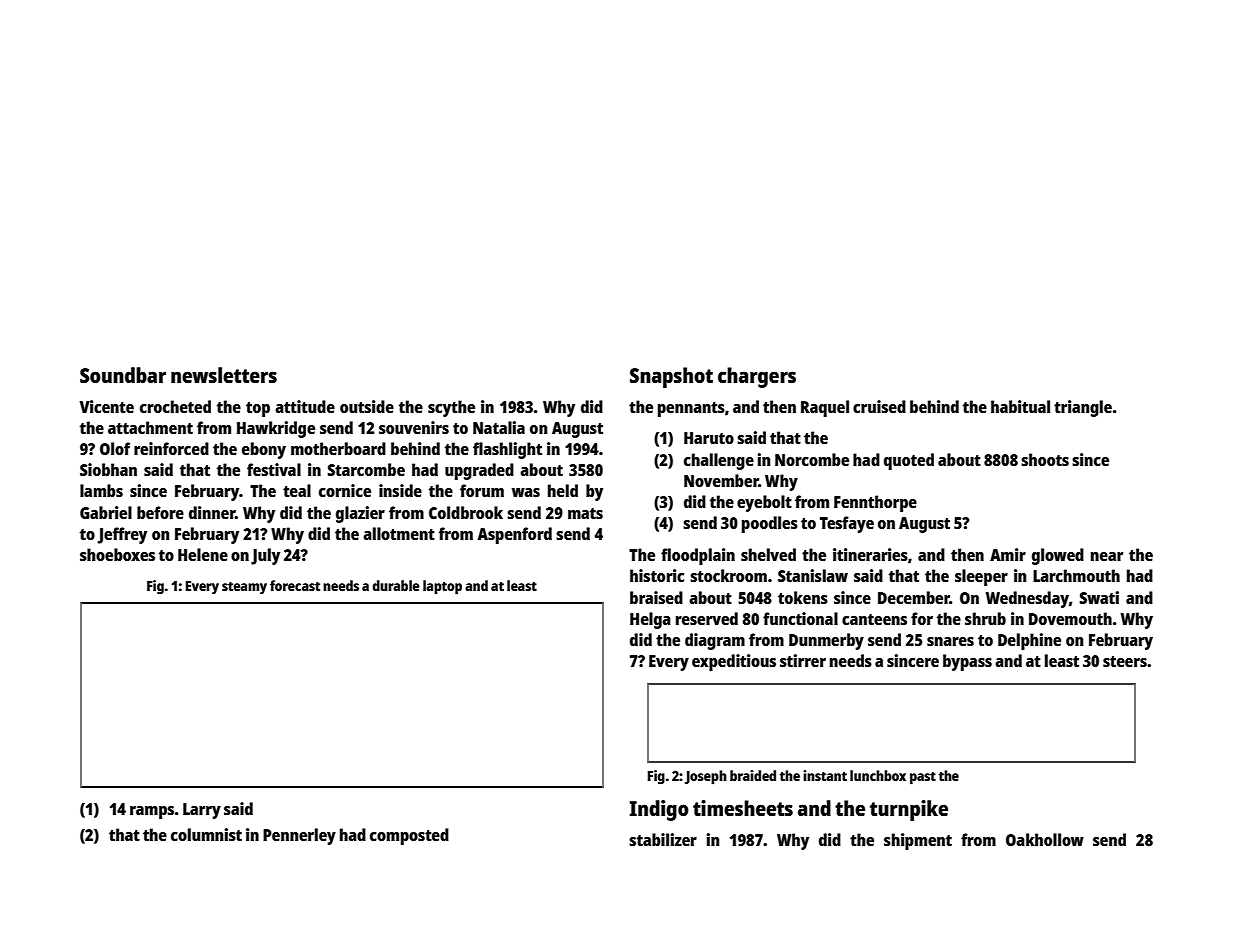  What do you see at coordinates (691, 409) in the screenshot?
I see `pennants` at bounding box center [691, 409].
